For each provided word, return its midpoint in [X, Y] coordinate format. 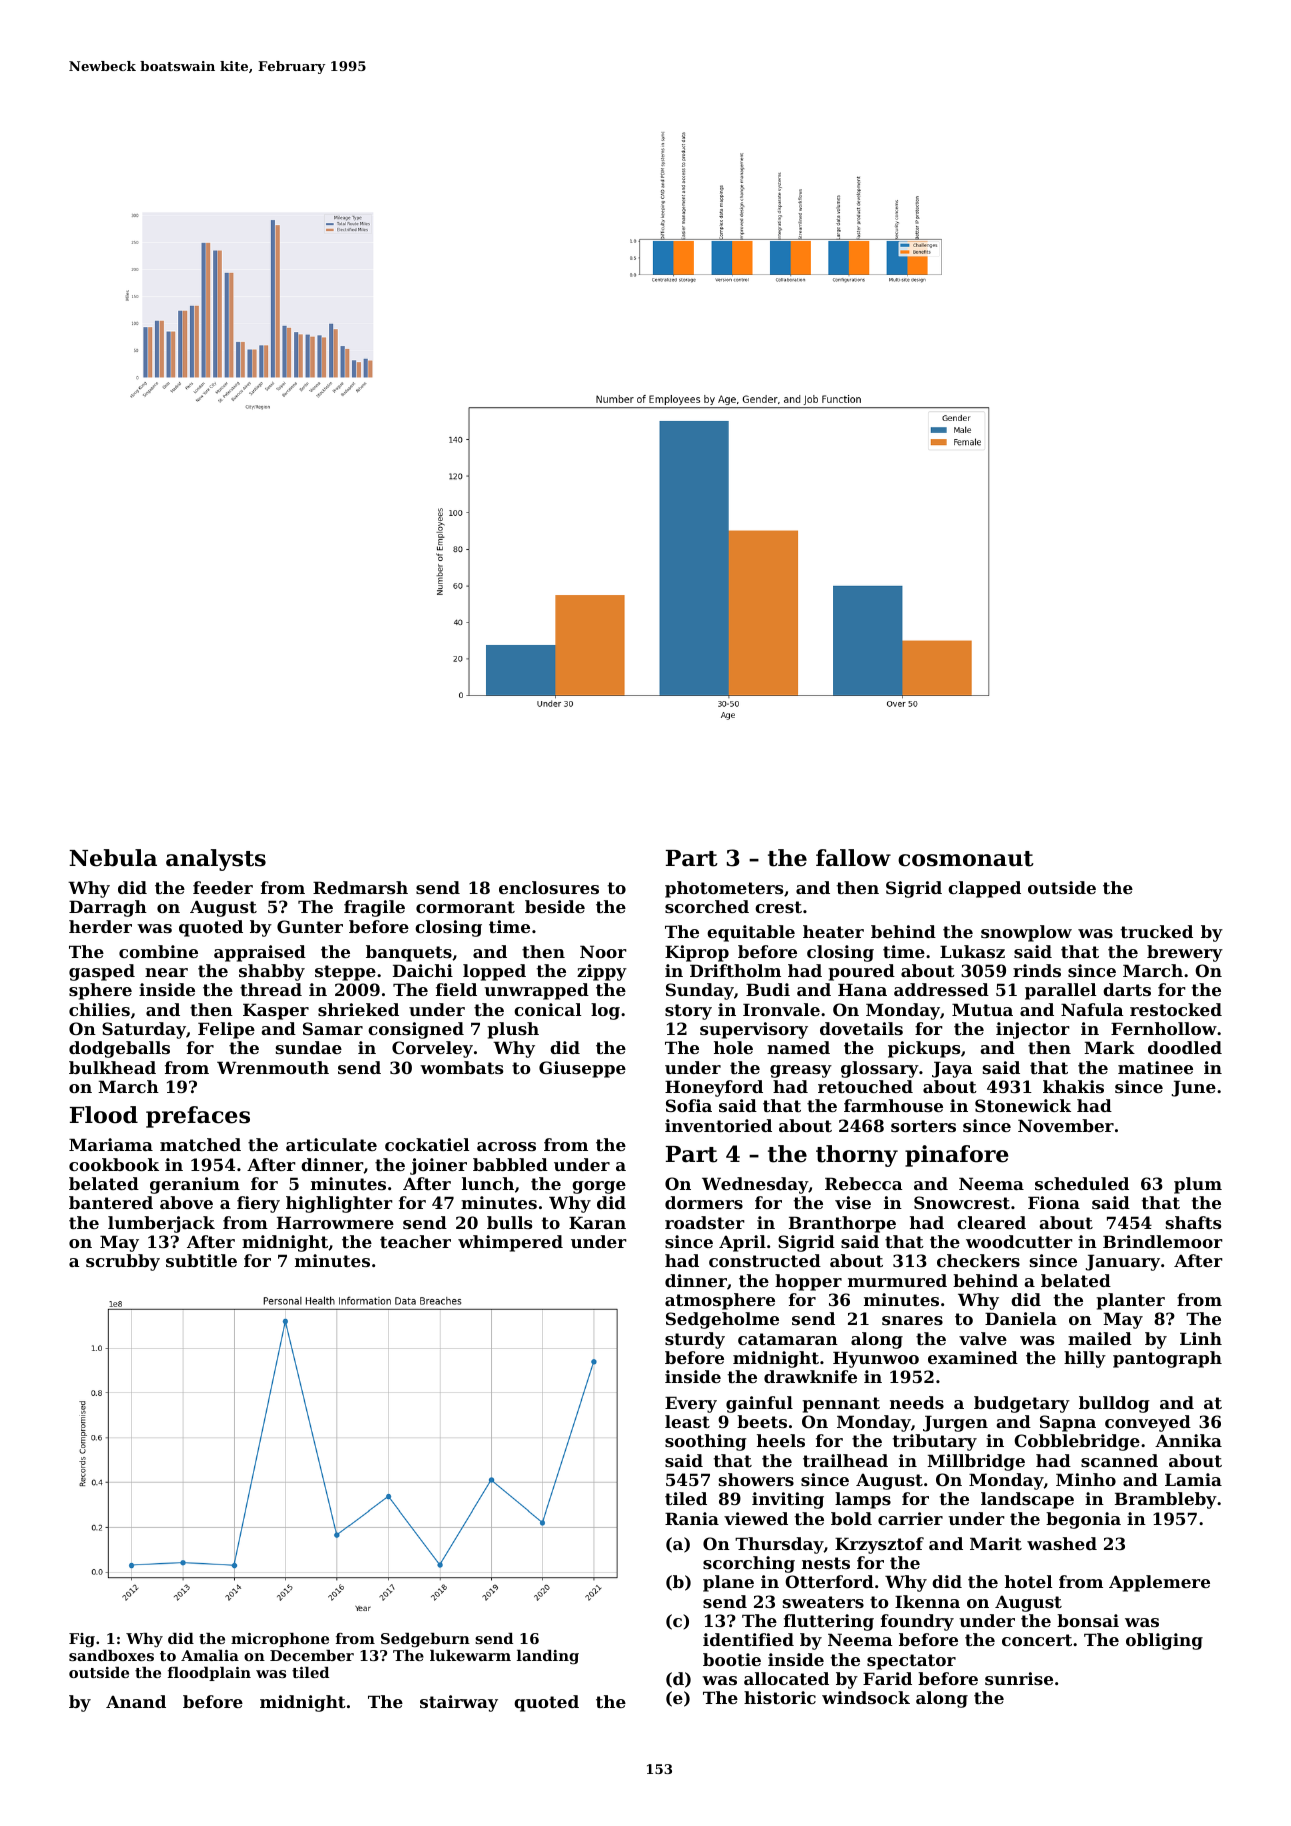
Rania [692, 1518]
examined [973, 1357]
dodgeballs [119, 1049]
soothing [706, 1442]
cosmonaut [966, 859]
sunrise [1019, 1678]
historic [780, 1697]
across [506, 1146]
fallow [853, 858]
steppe [345, 973]
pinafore [957, 1156]
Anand [136, 1701]
